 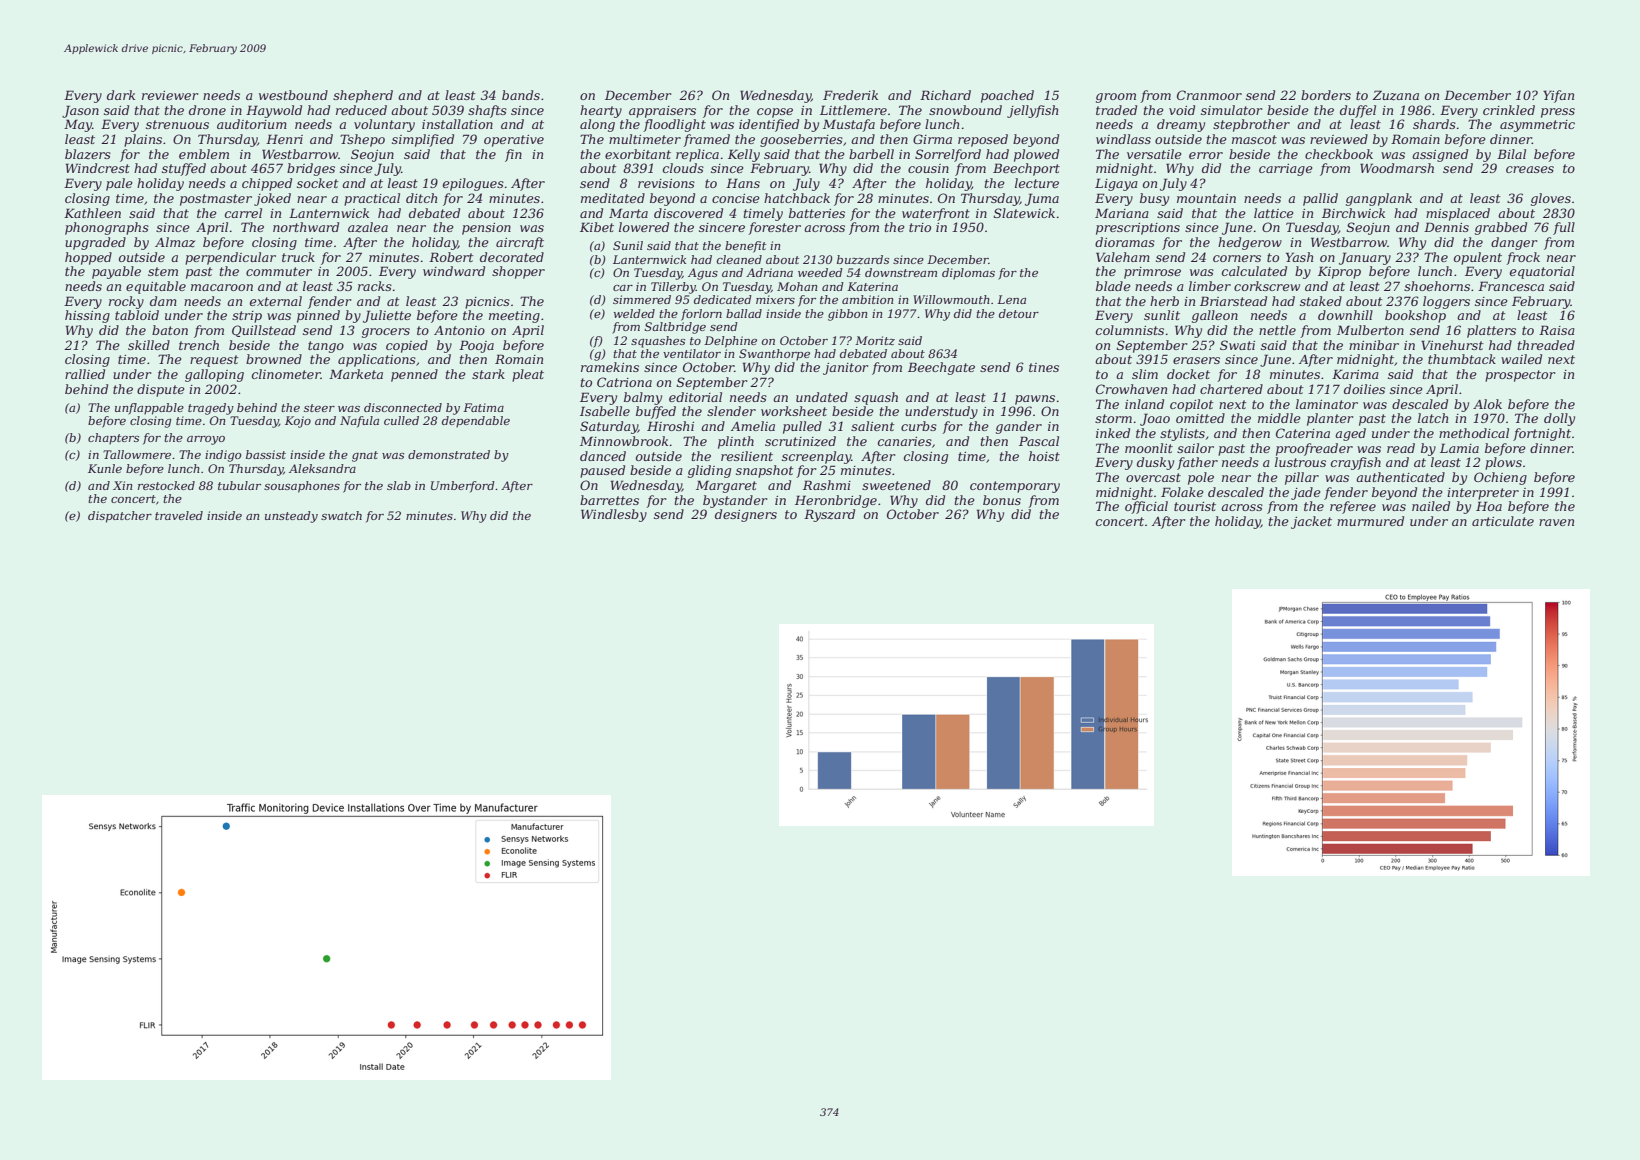 What do you see at coordinates (614, 515) in the screenshot?
I see `Windlesby` at bounding box center [614, 515].
